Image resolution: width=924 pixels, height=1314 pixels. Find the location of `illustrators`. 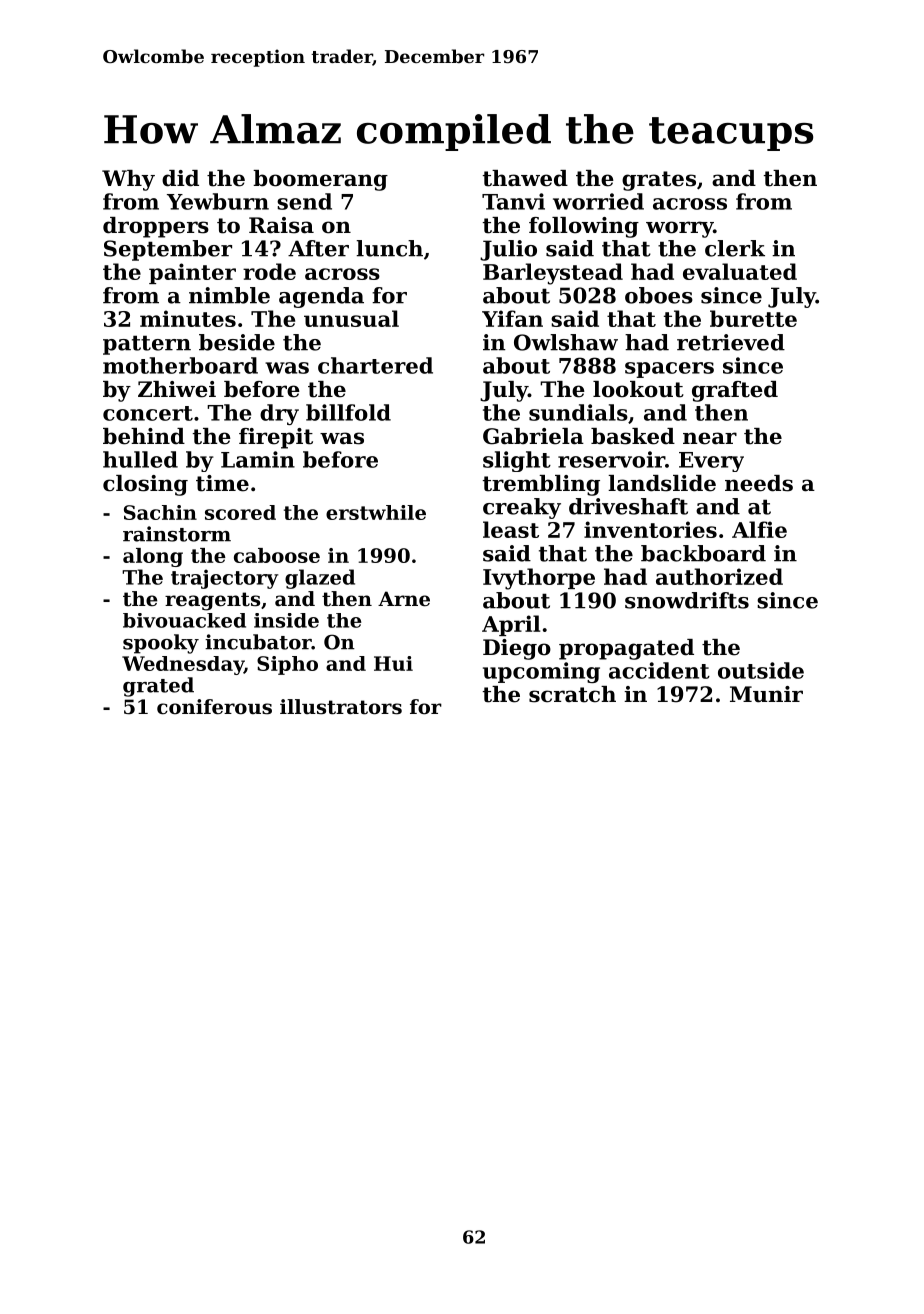

illustrators is located at coordinates (341, 707).
